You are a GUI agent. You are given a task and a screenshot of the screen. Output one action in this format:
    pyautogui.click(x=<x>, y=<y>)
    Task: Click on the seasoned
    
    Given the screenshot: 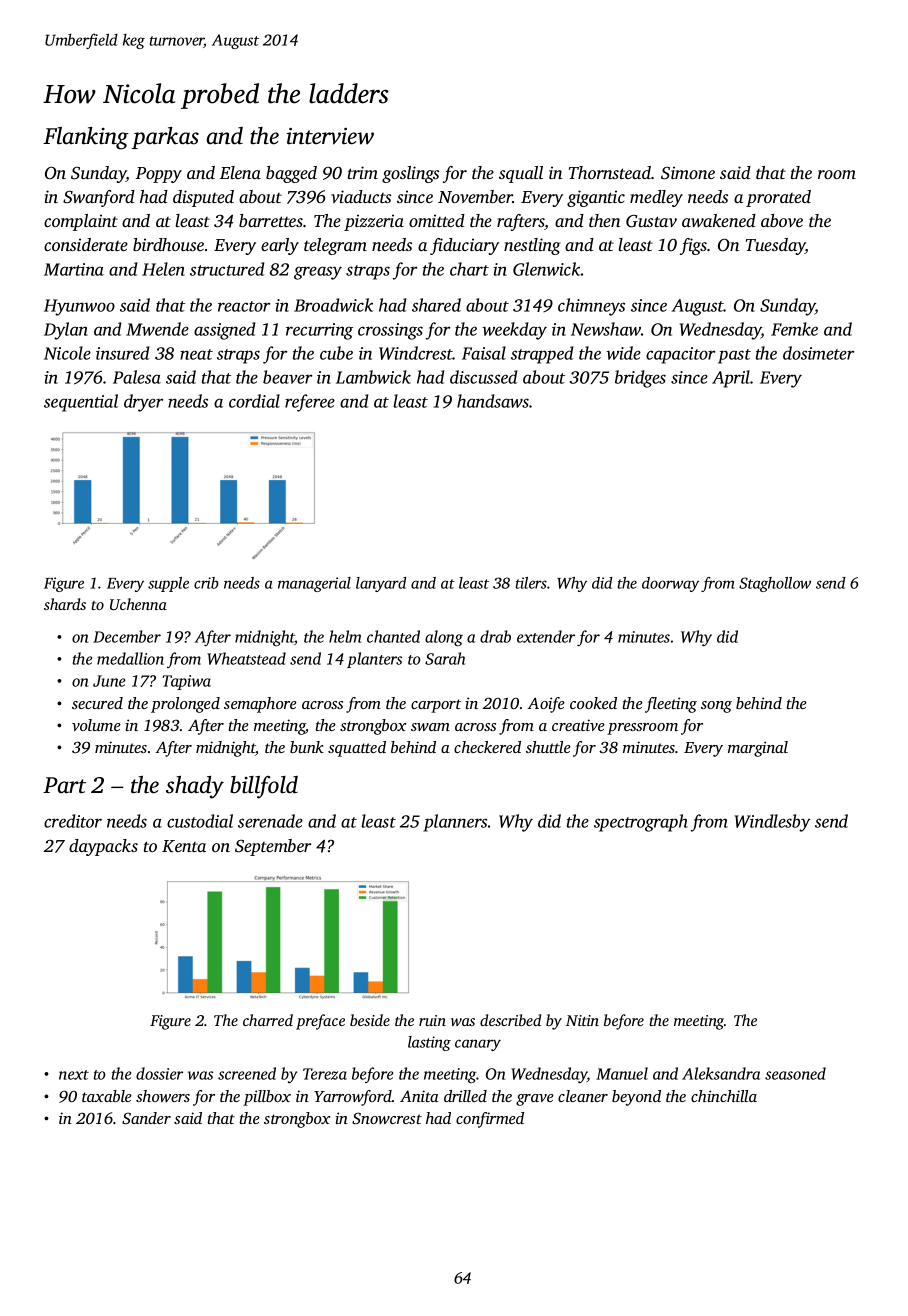 What is the action you would take?
    pyautogui.click(x=795, y=1073)
